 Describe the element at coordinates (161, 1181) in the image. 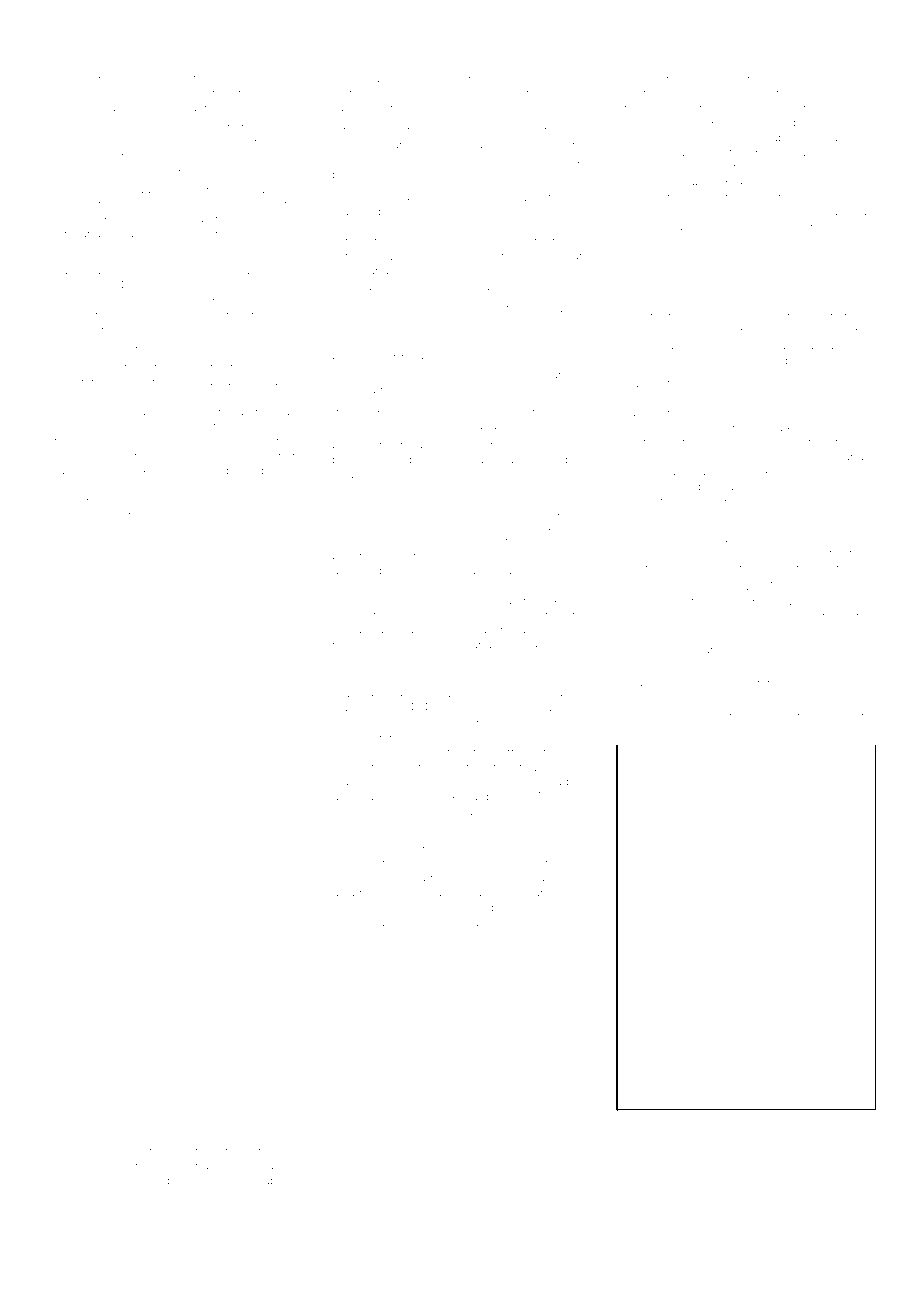

I see `Piperdale` at that location.
